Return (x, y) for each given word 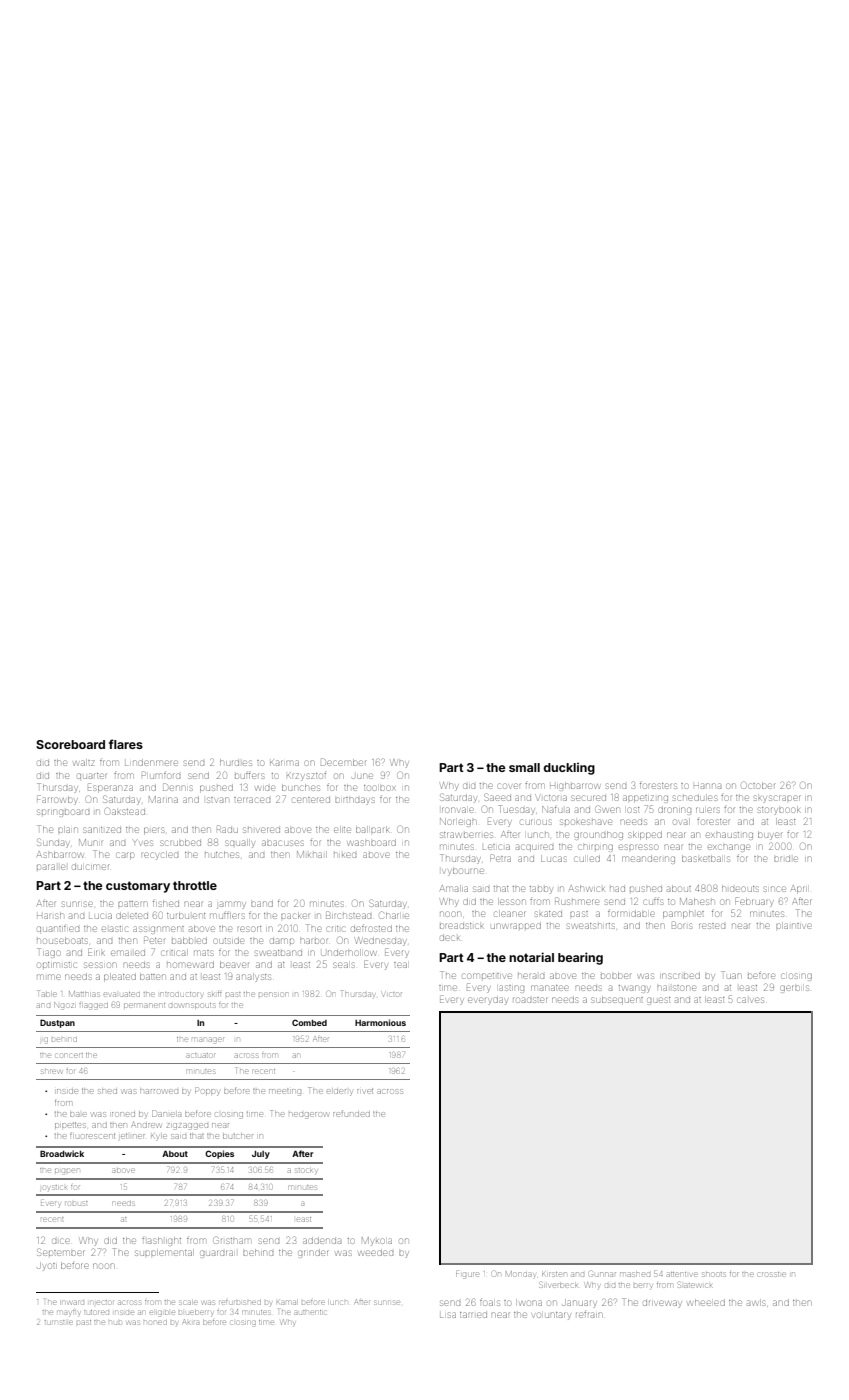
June (362, 776)
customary (138, 887)
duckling (569, 768)
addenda (322, 1241)
